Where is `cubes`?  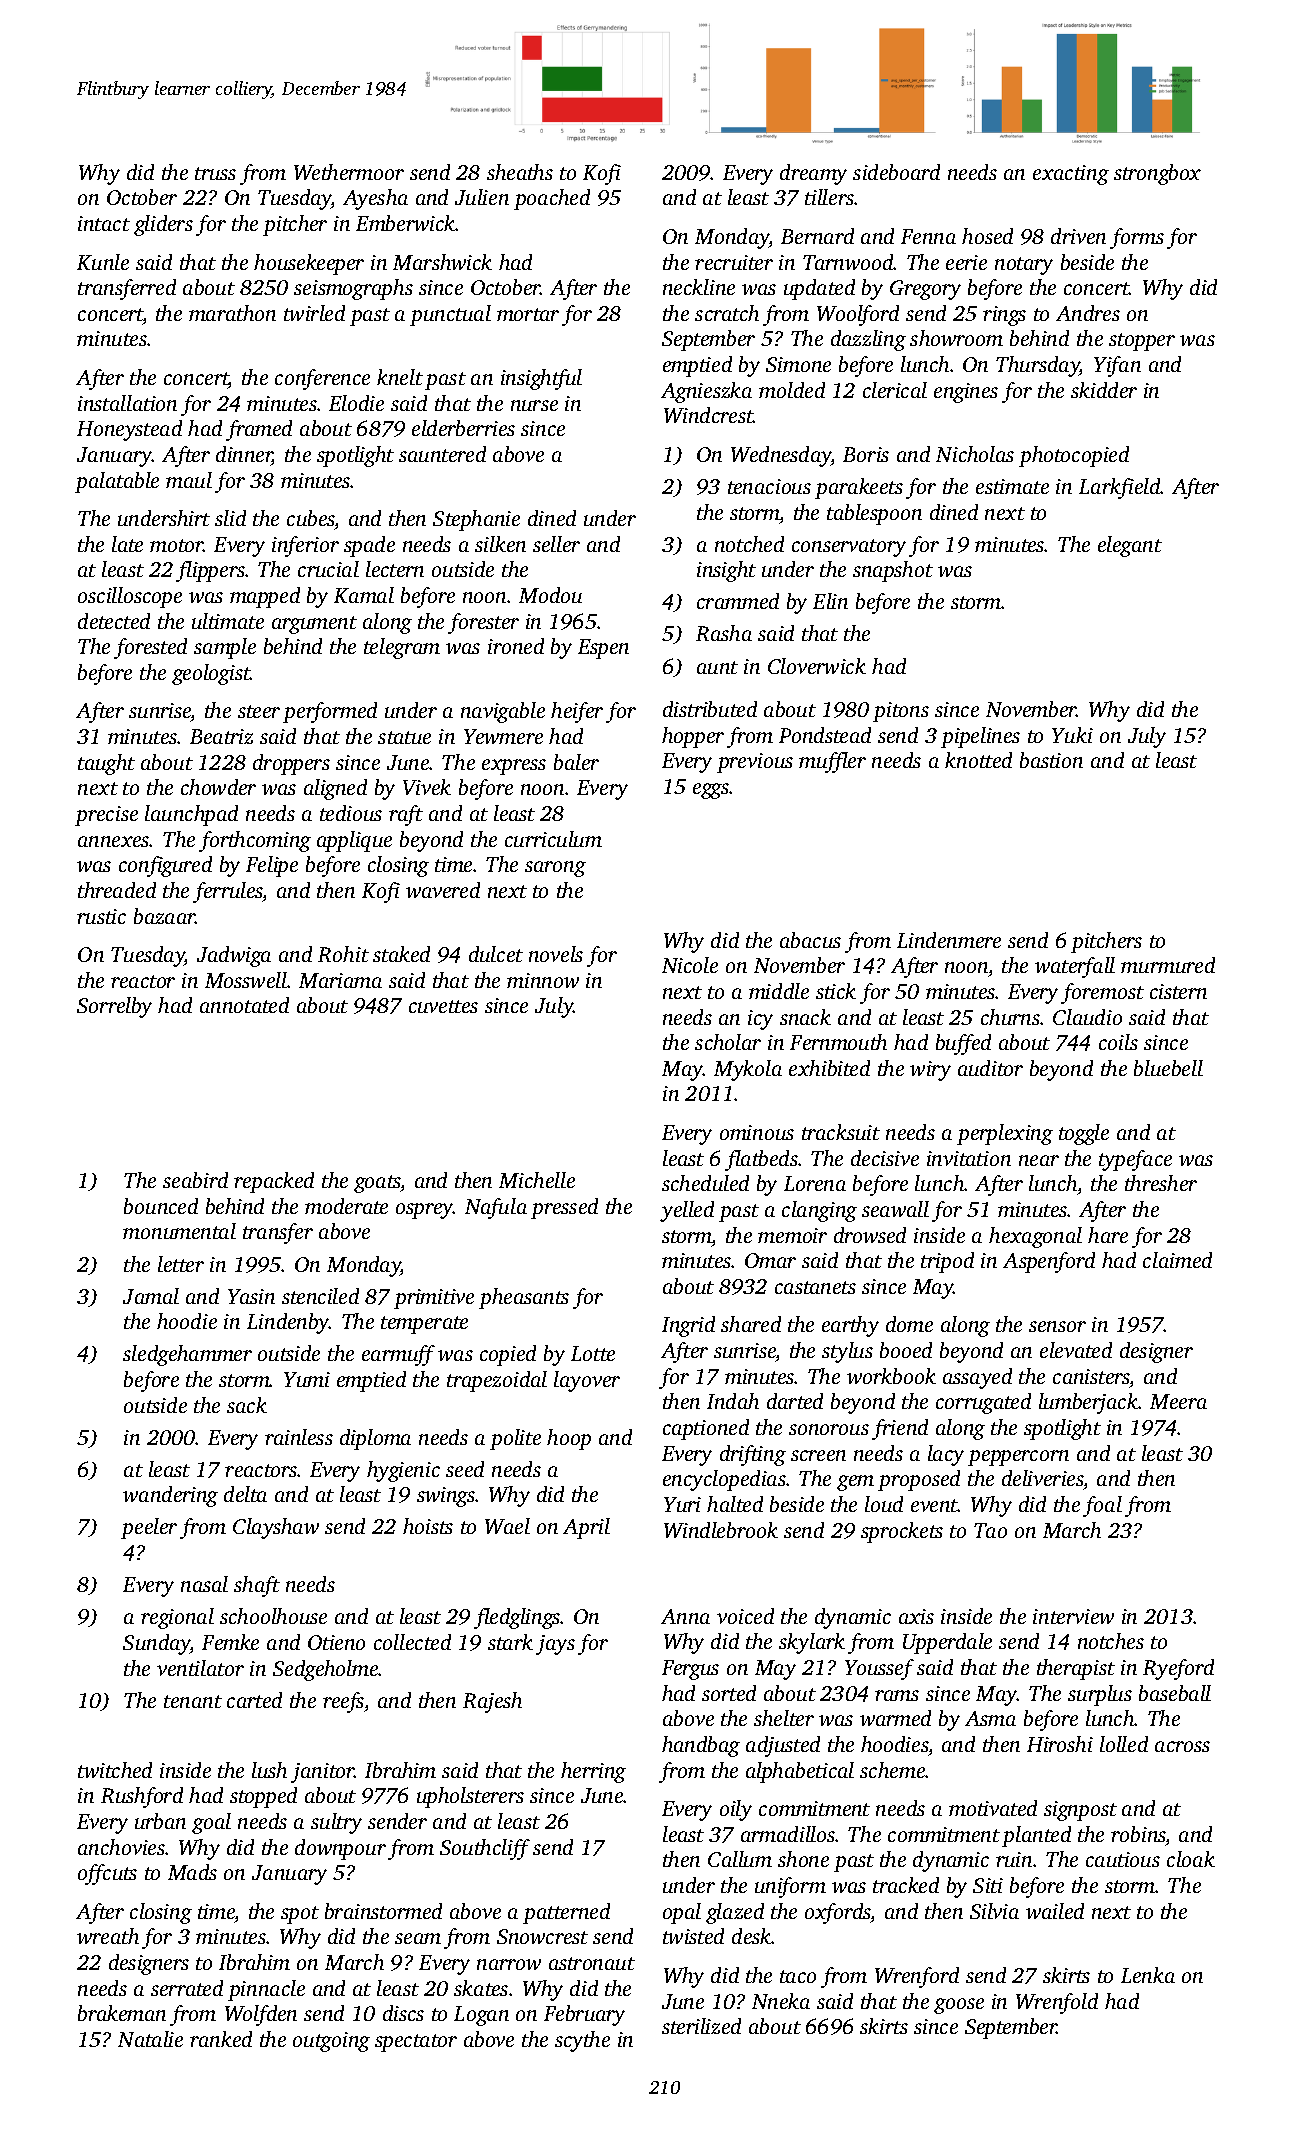 cubes is located at coordinates (311, 518).
